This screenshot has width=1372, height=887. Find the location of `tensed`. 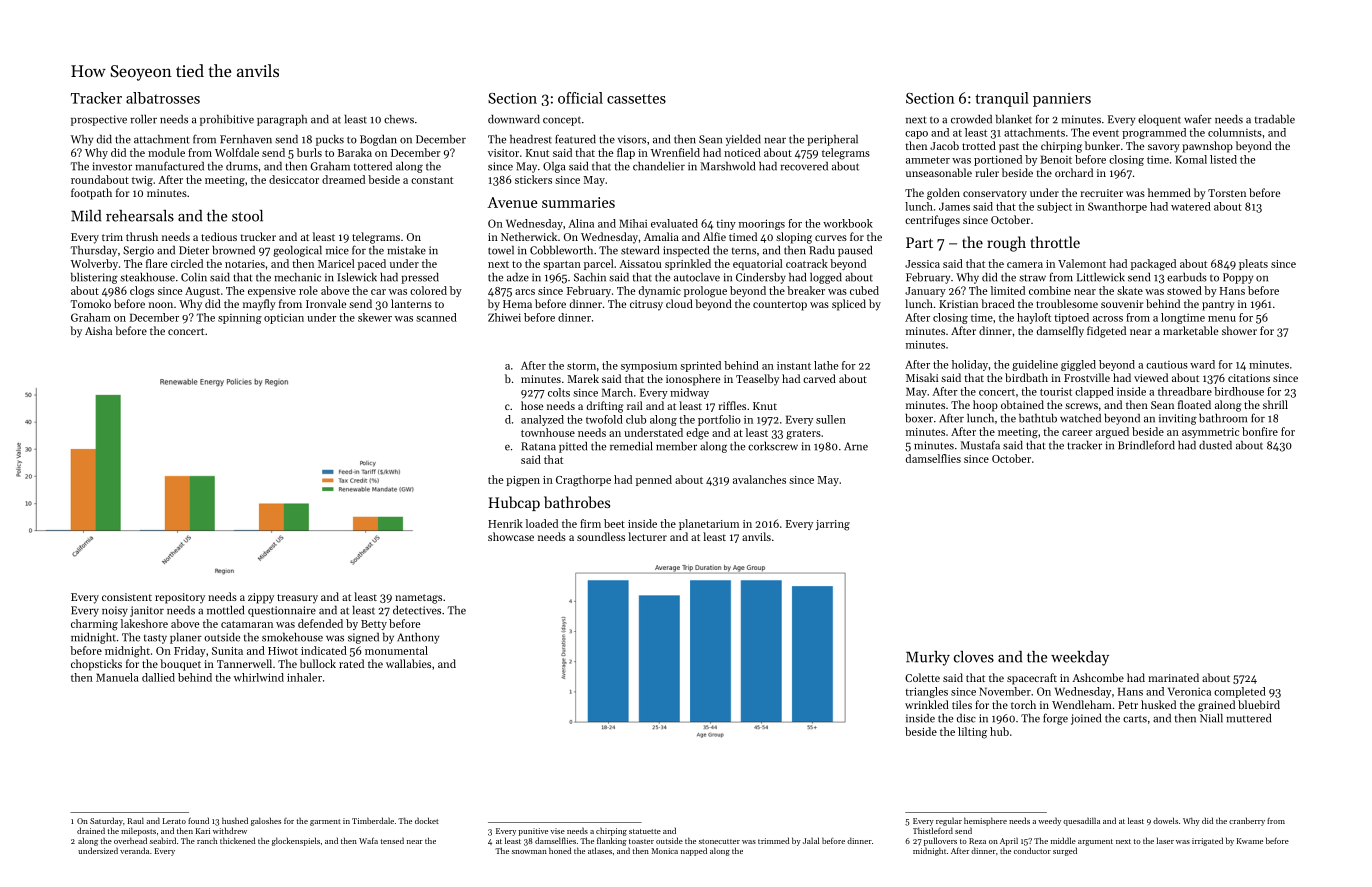

tensed is located at coordinates (392, 840).
